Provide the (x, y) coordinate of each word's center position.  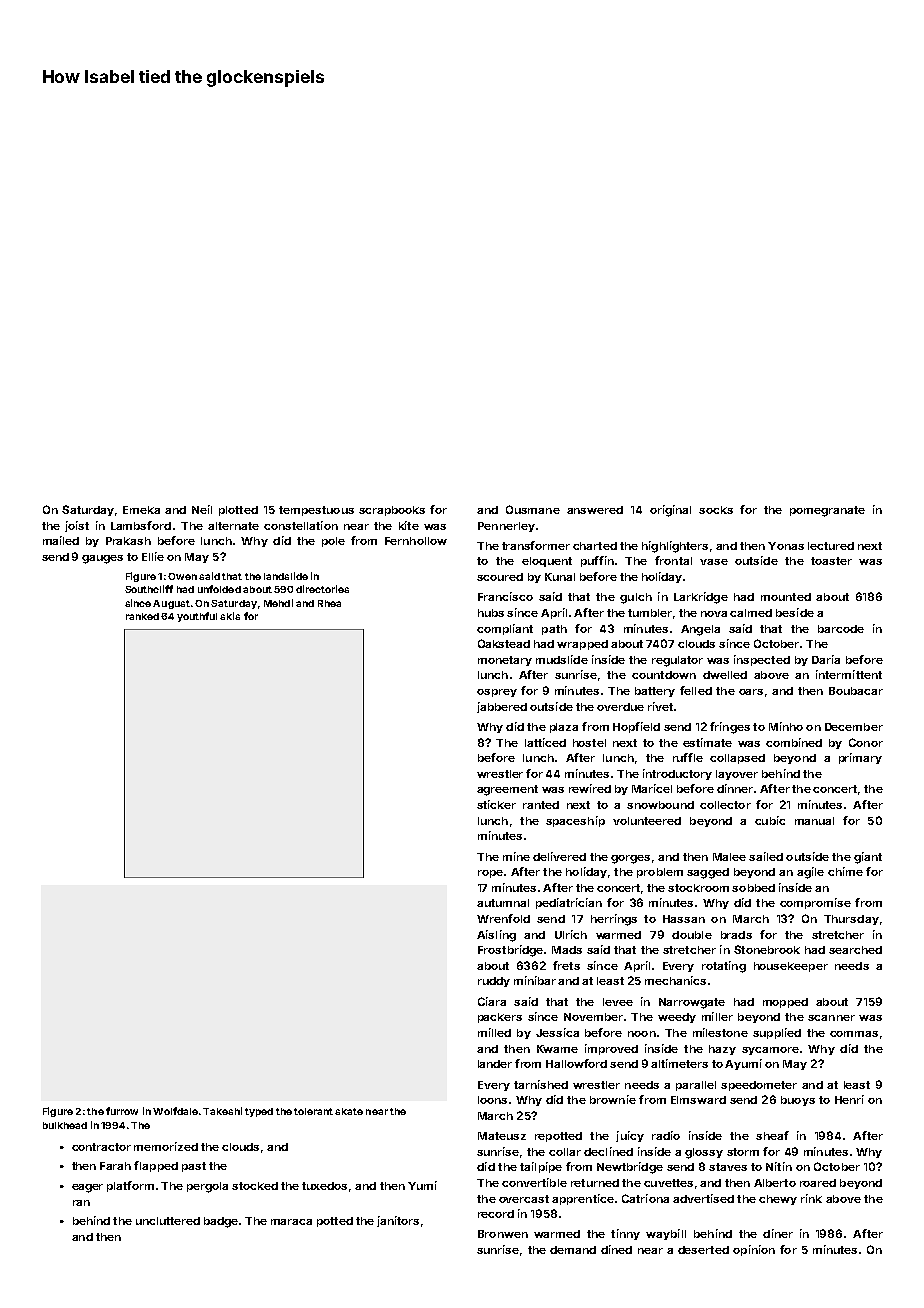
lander (495, 1064)
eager (87, 1188)
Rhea (329, 603)
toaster (831, 561)
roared (818, 1183)
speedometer (759, 1086)
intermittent (849, 674)
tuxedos (324, 1186)
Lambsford (141, 525)
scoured (500, 577)
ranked (142, 616)
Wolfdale (175, 1111)
